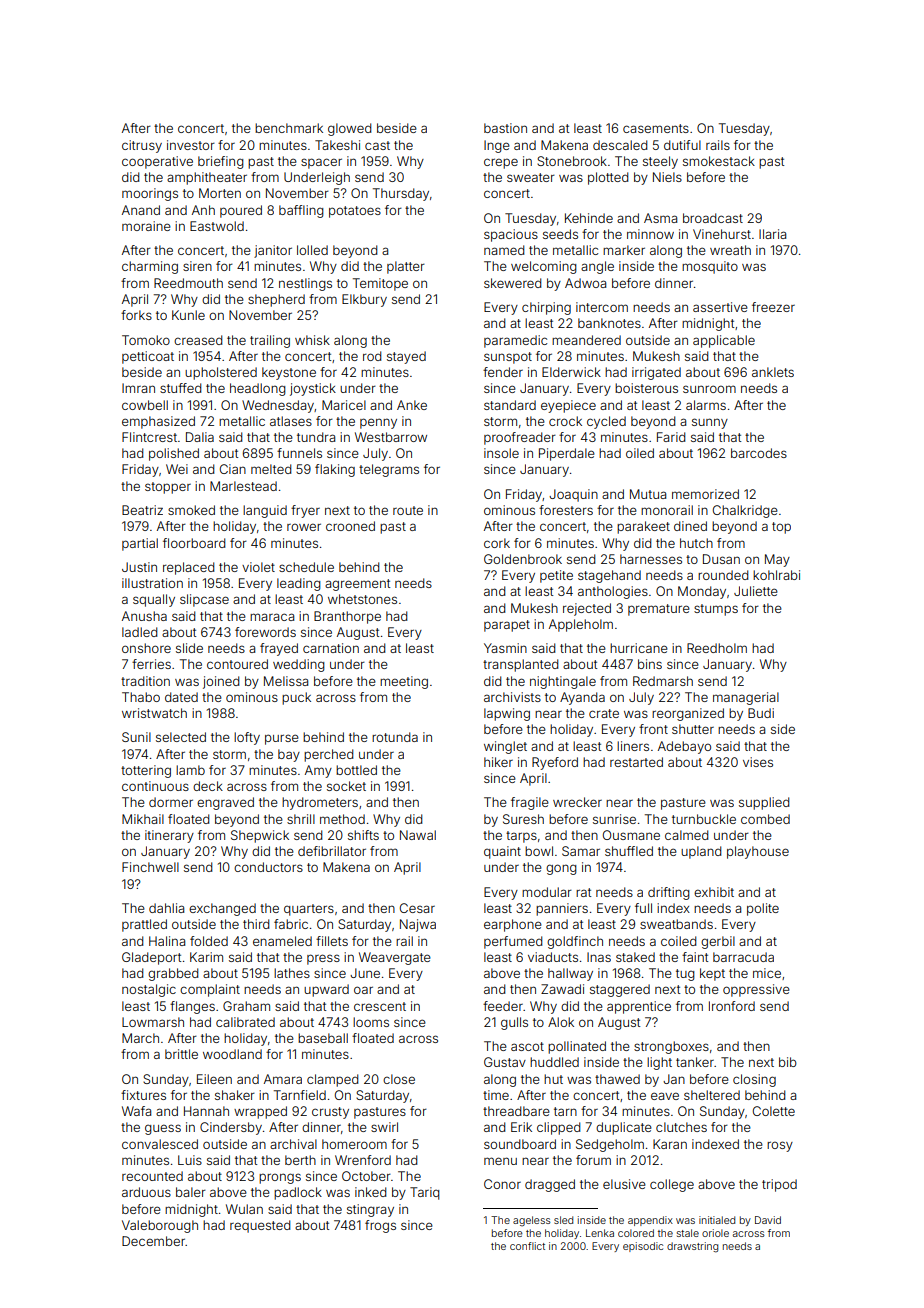 Image resolution: width=924 pixels, height=1308 pixels. I want to click on sunspot, so click(508, 358).
